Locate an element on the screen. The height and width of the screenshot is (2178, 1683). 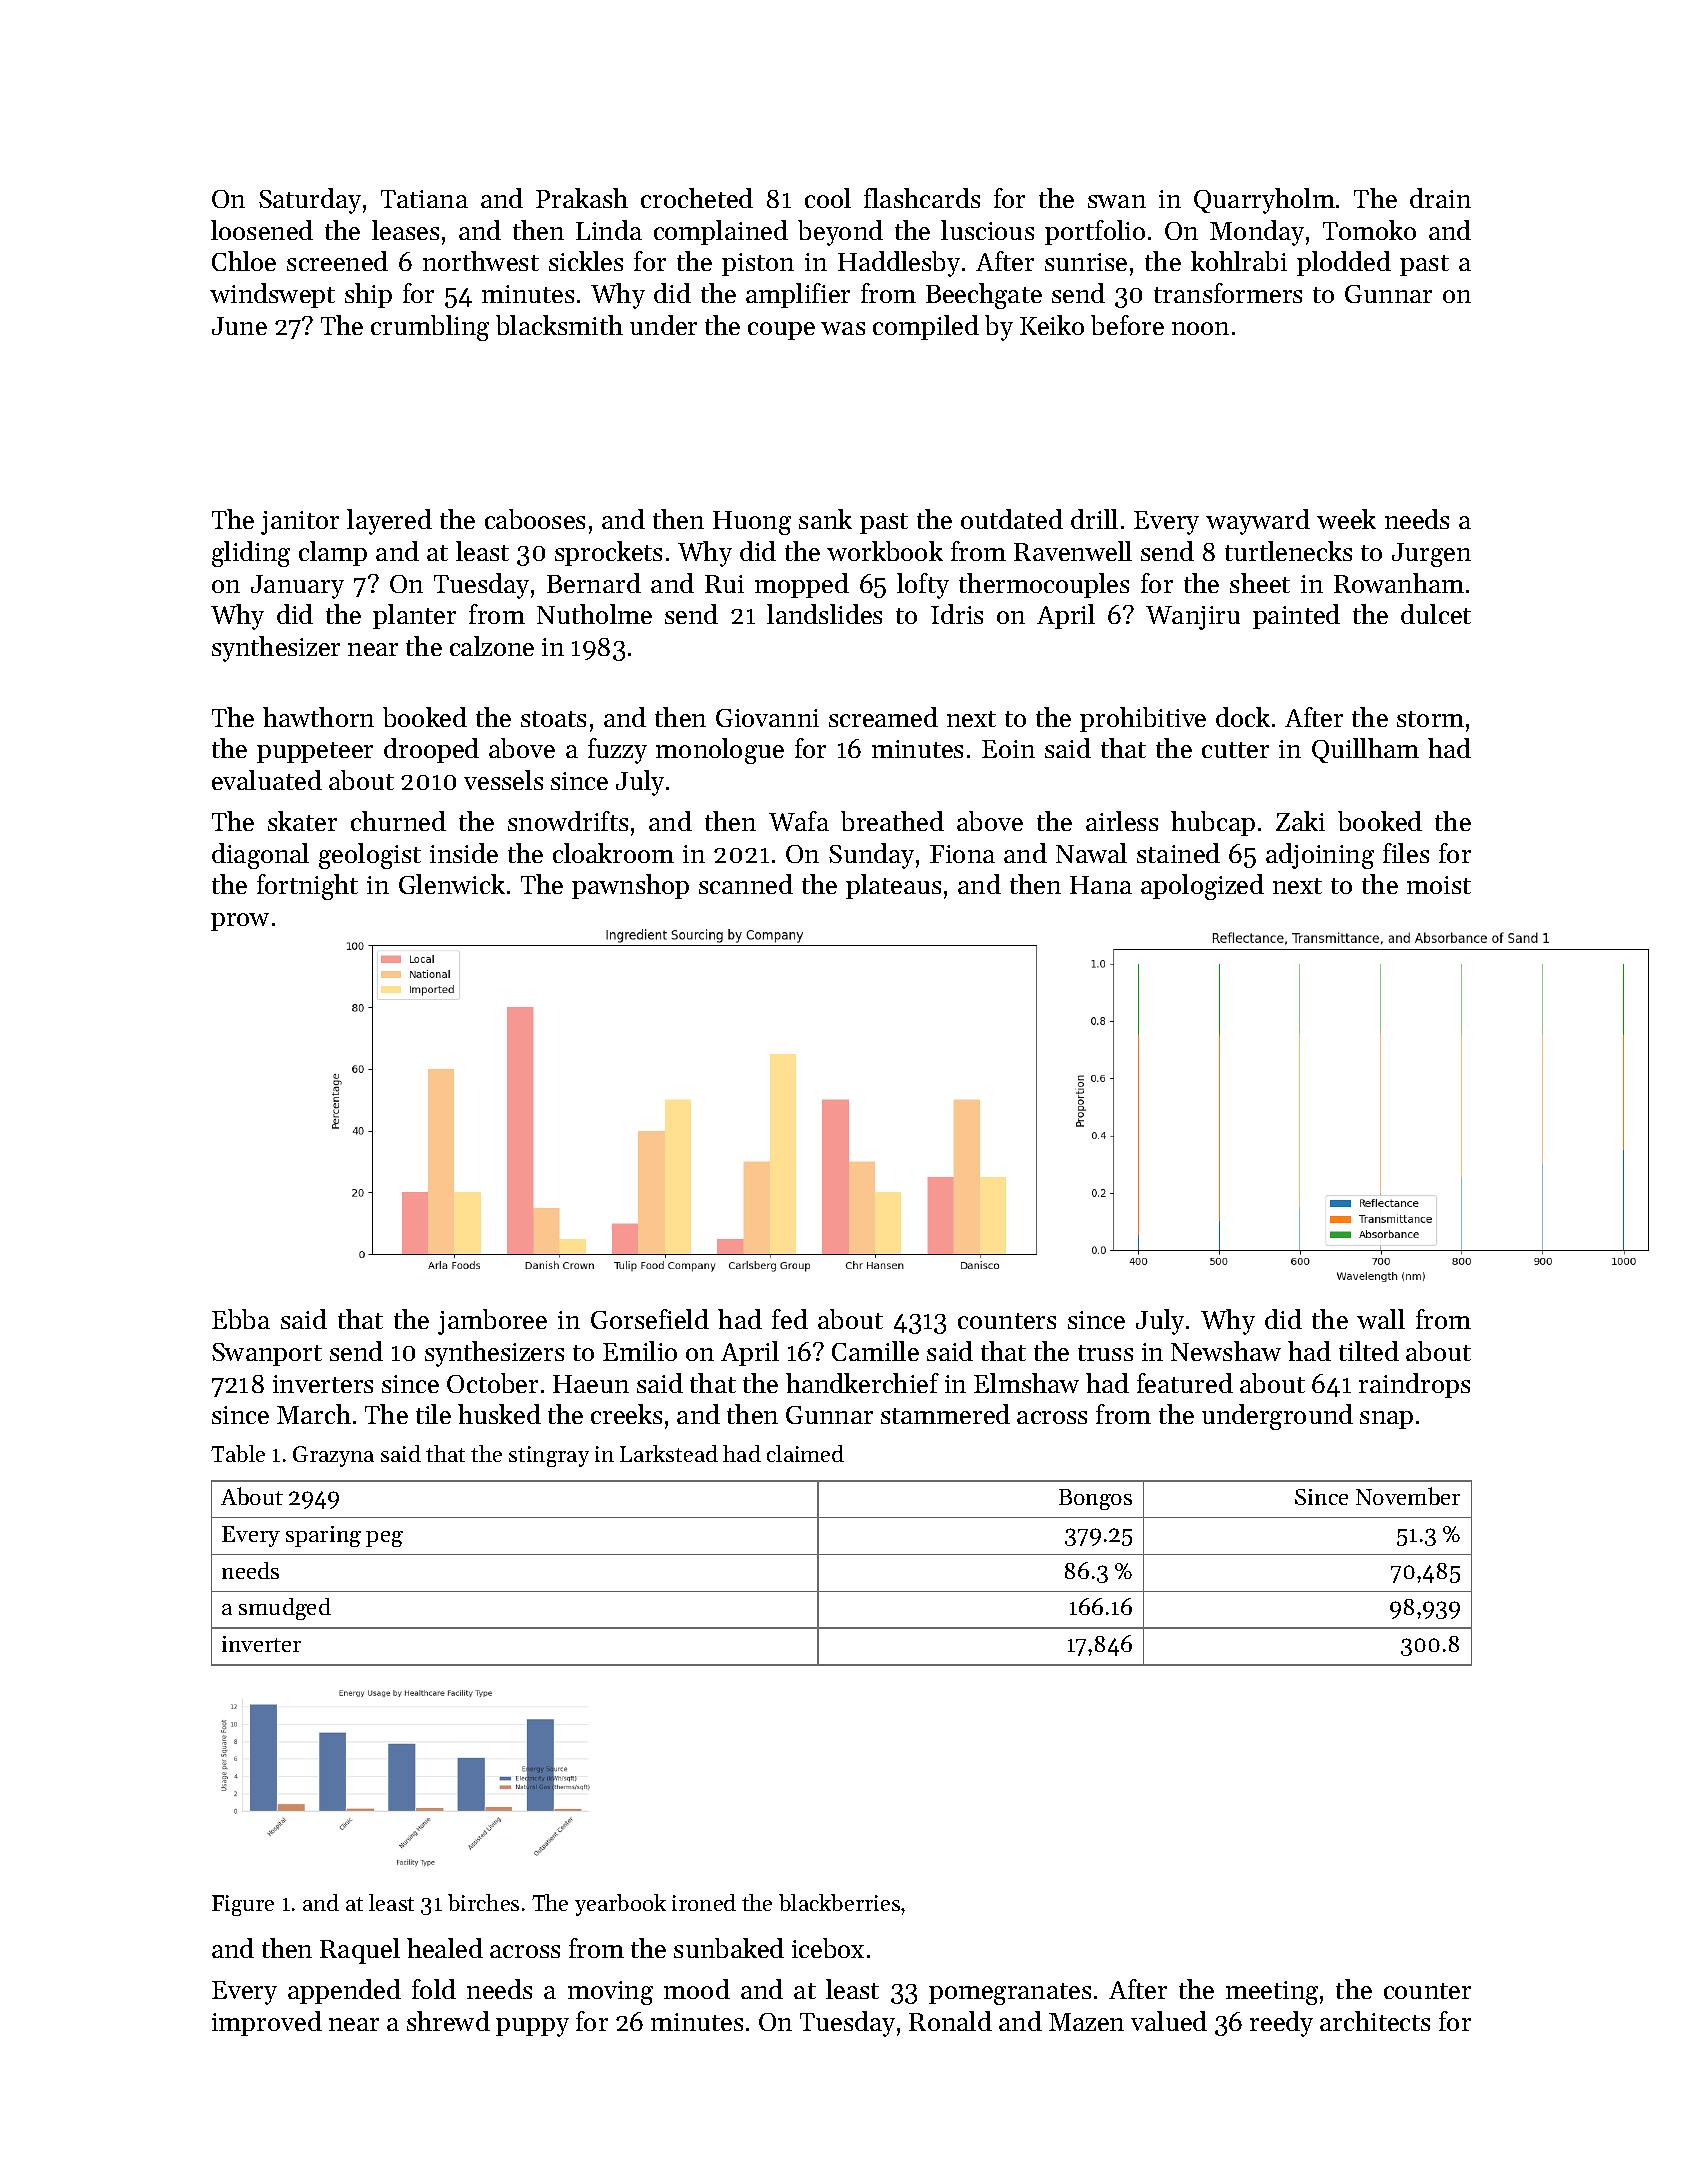
peg is located at coordinates (384, 1539).
